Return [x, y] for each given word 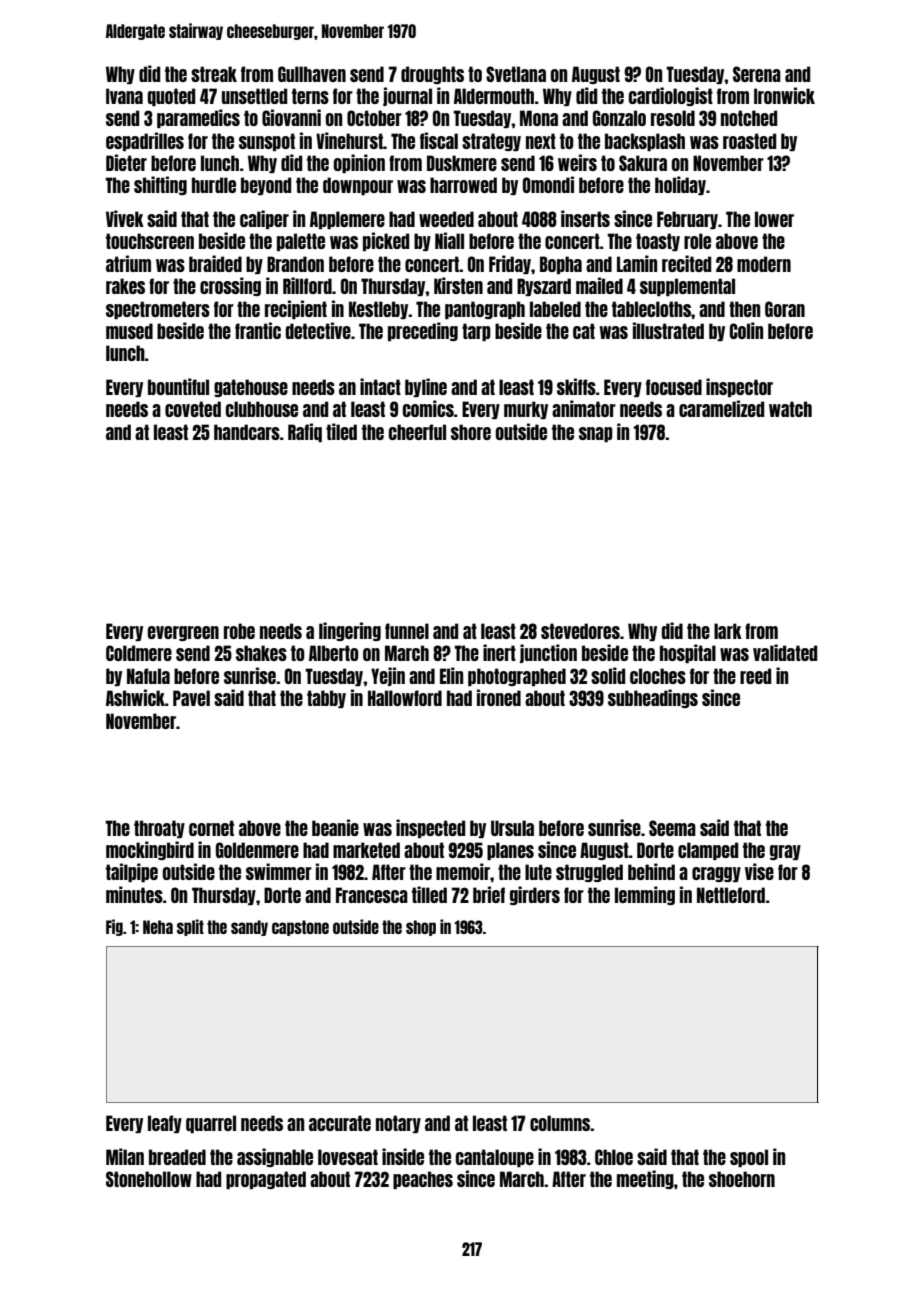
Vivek [125, 218]
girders [535, 895]
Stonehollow [149, 1179]
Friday [510, 264]
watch [790, 409]
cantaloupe [494, 1158]
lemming [645, 895]
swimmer [279, 871]
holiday [680, 185]
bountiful [178, 386]
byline [426, 387]
